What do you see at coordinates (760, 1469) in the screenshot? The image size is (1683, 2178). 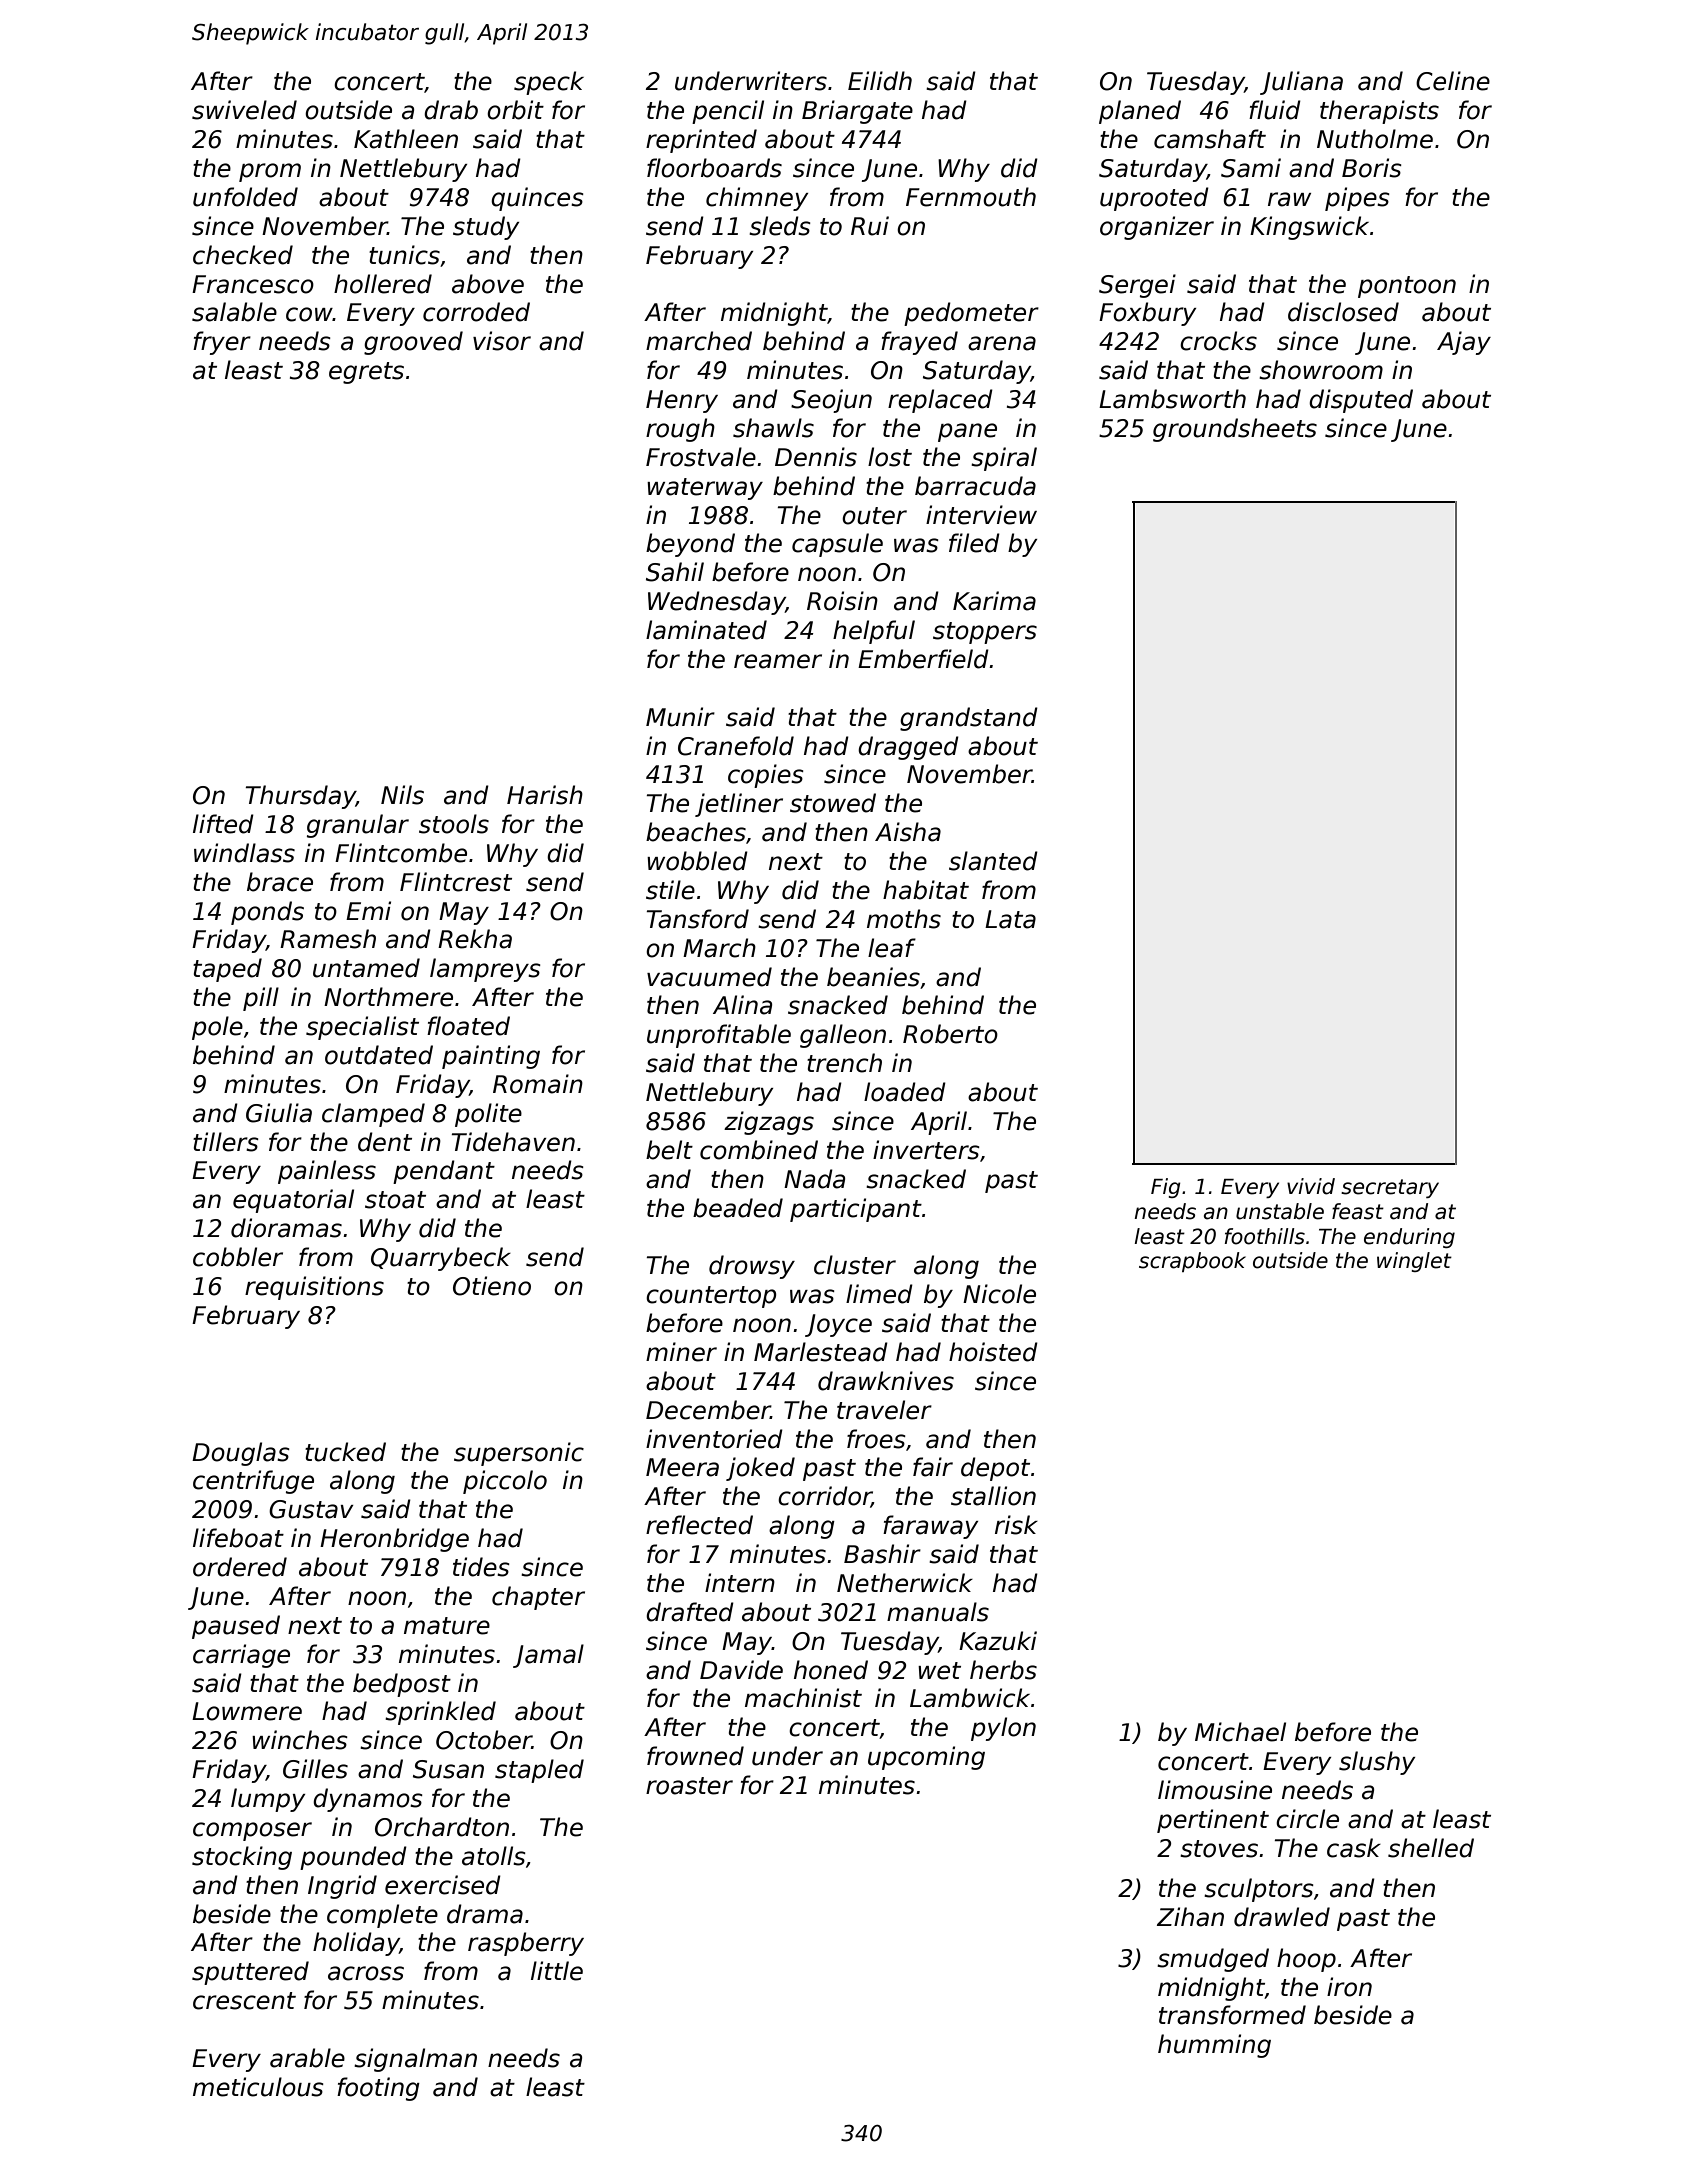 I see `joked` at bounding box center [760, 1469].
